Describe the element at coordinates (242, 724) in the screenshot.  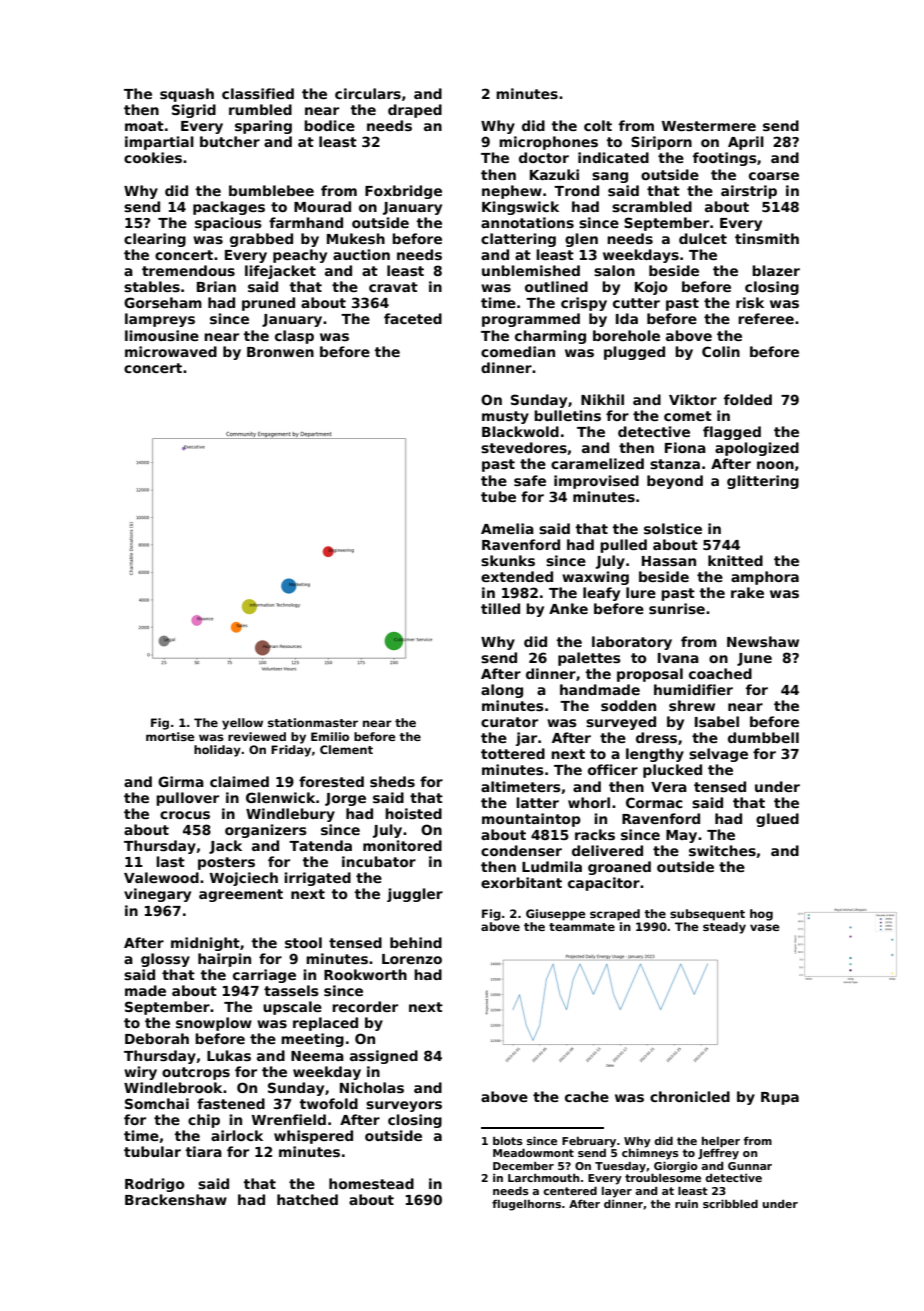
I see `yellow` at that location.
